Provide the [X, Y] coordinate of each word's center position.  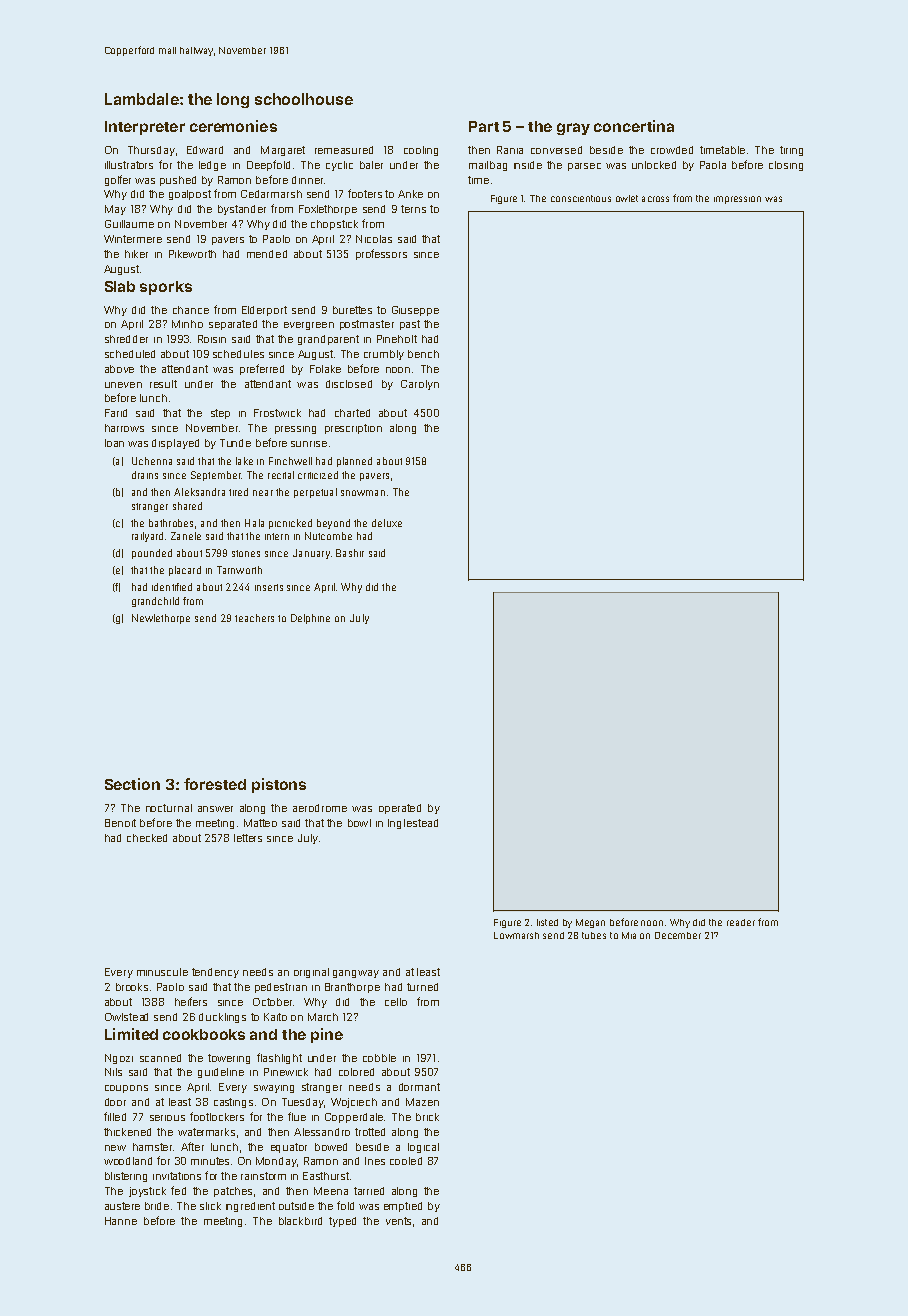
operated [400, 809]
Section [132, 784]
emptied [403, 1207]
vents [398, 1221]
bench [423, 354]
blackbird [300, 1221]
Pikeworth [192, 254]
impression [737, 200]
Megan [590, 923]
